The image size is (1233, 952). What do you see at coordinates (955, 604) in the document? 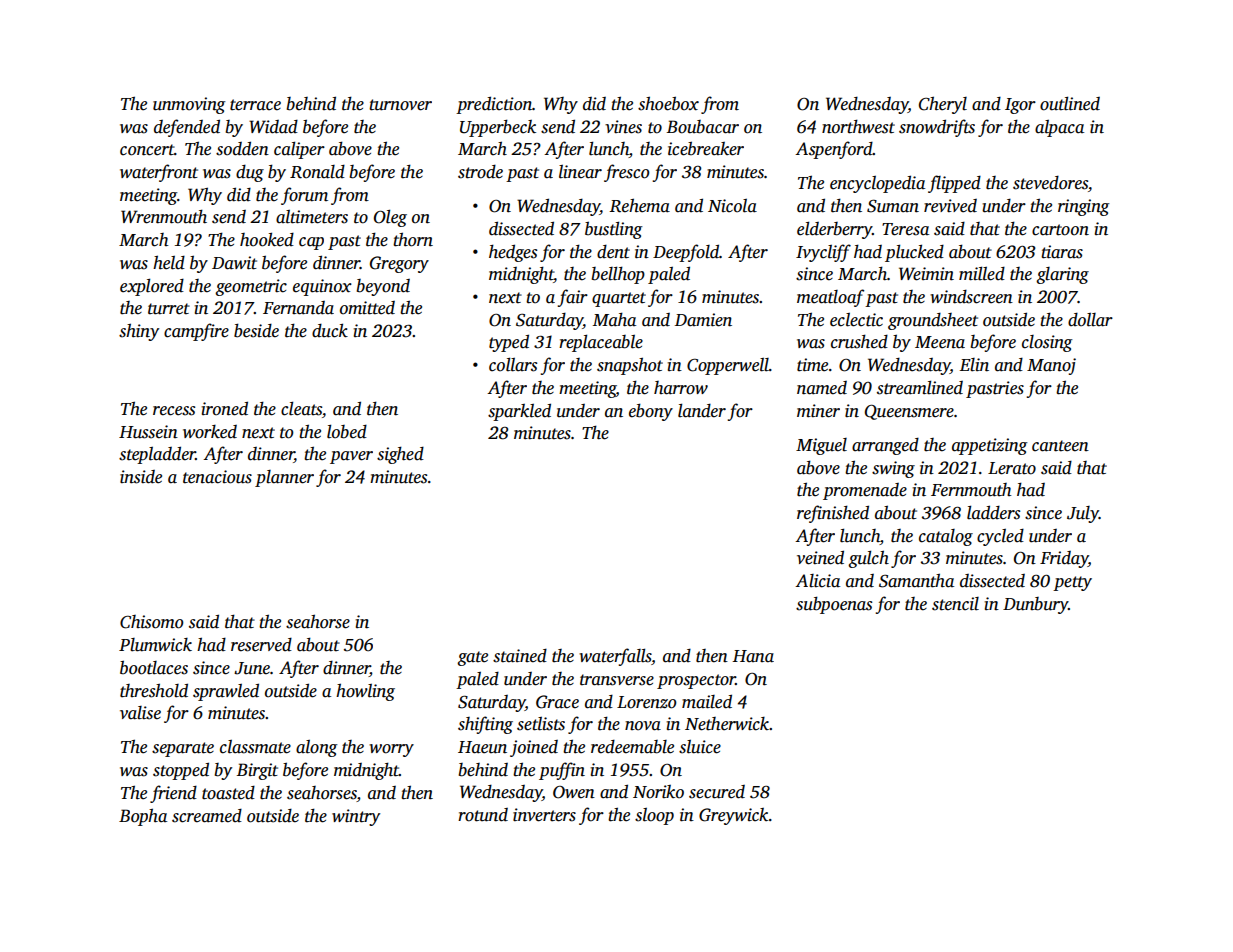
I see `stencil` at bounding box center [955, 604].
